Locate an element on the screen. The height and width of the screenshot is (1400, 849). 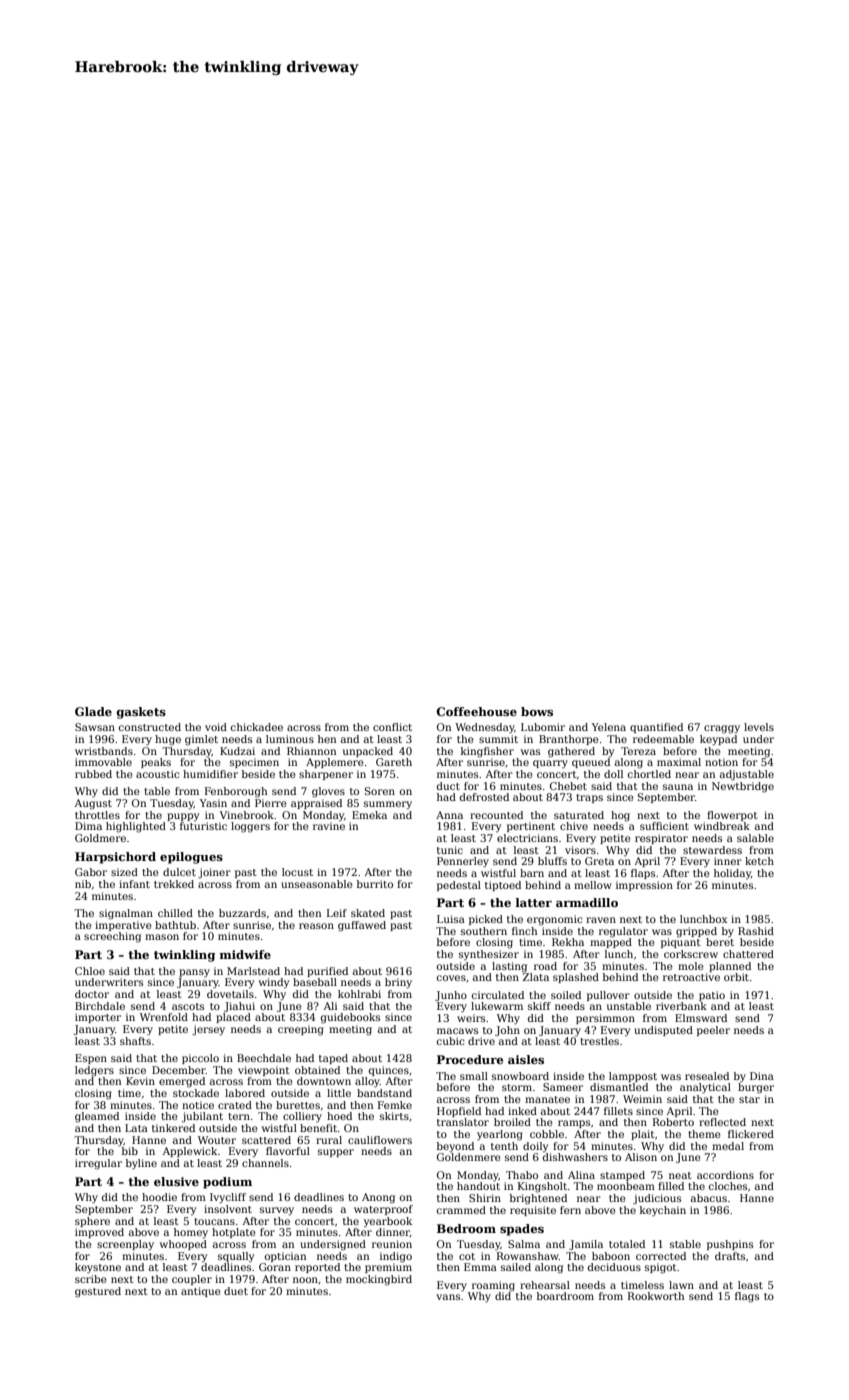
pedestal is located at coordinates (459, 886).
